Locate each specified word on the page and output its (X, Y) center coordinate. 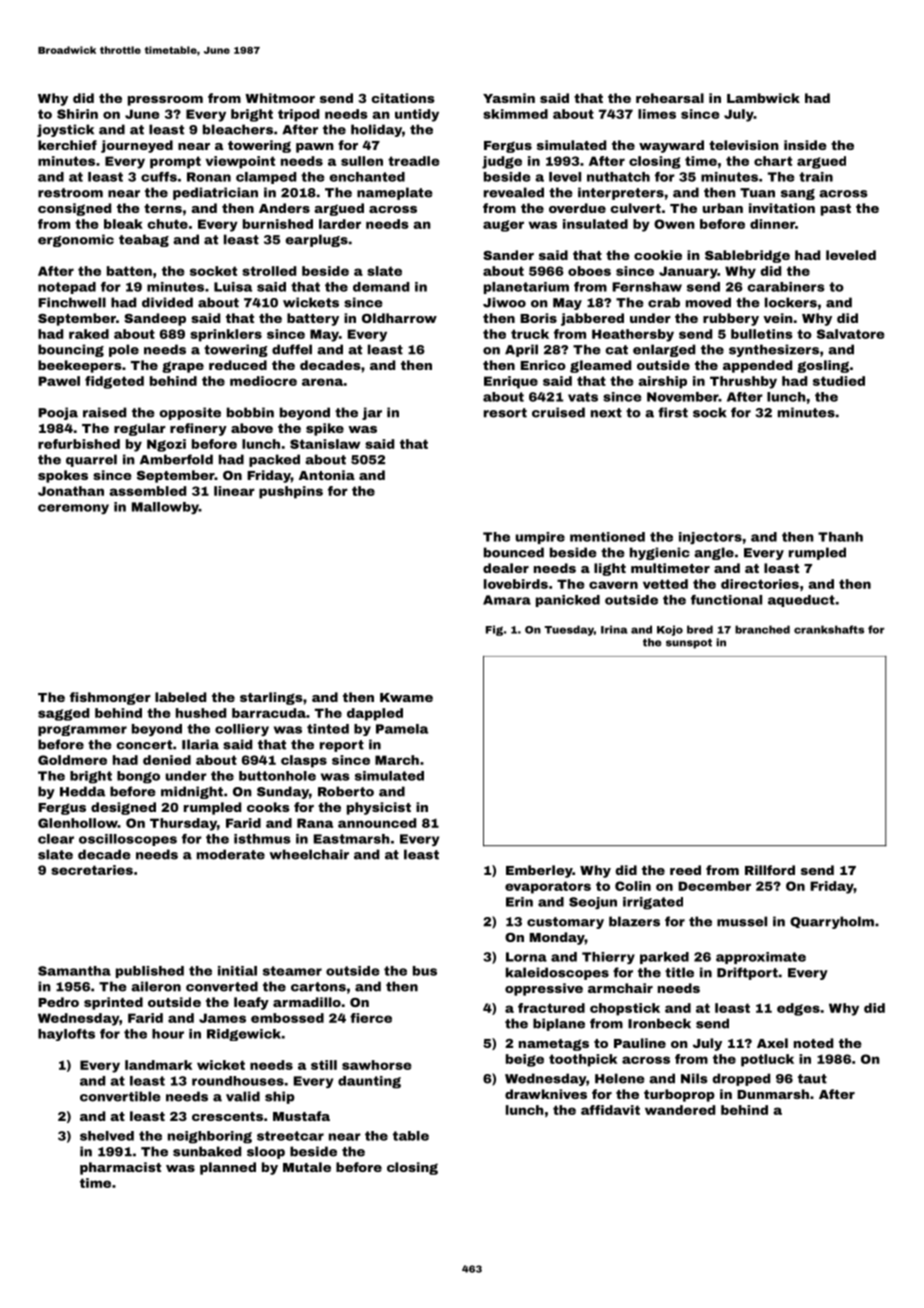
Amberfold (176, 459)
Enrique (511, 382)
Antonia (327, 475)
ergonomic (76, 240)
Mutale (307, 1167)
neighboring (210, 1137)
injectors (710, 538)
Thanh (840, 537)
